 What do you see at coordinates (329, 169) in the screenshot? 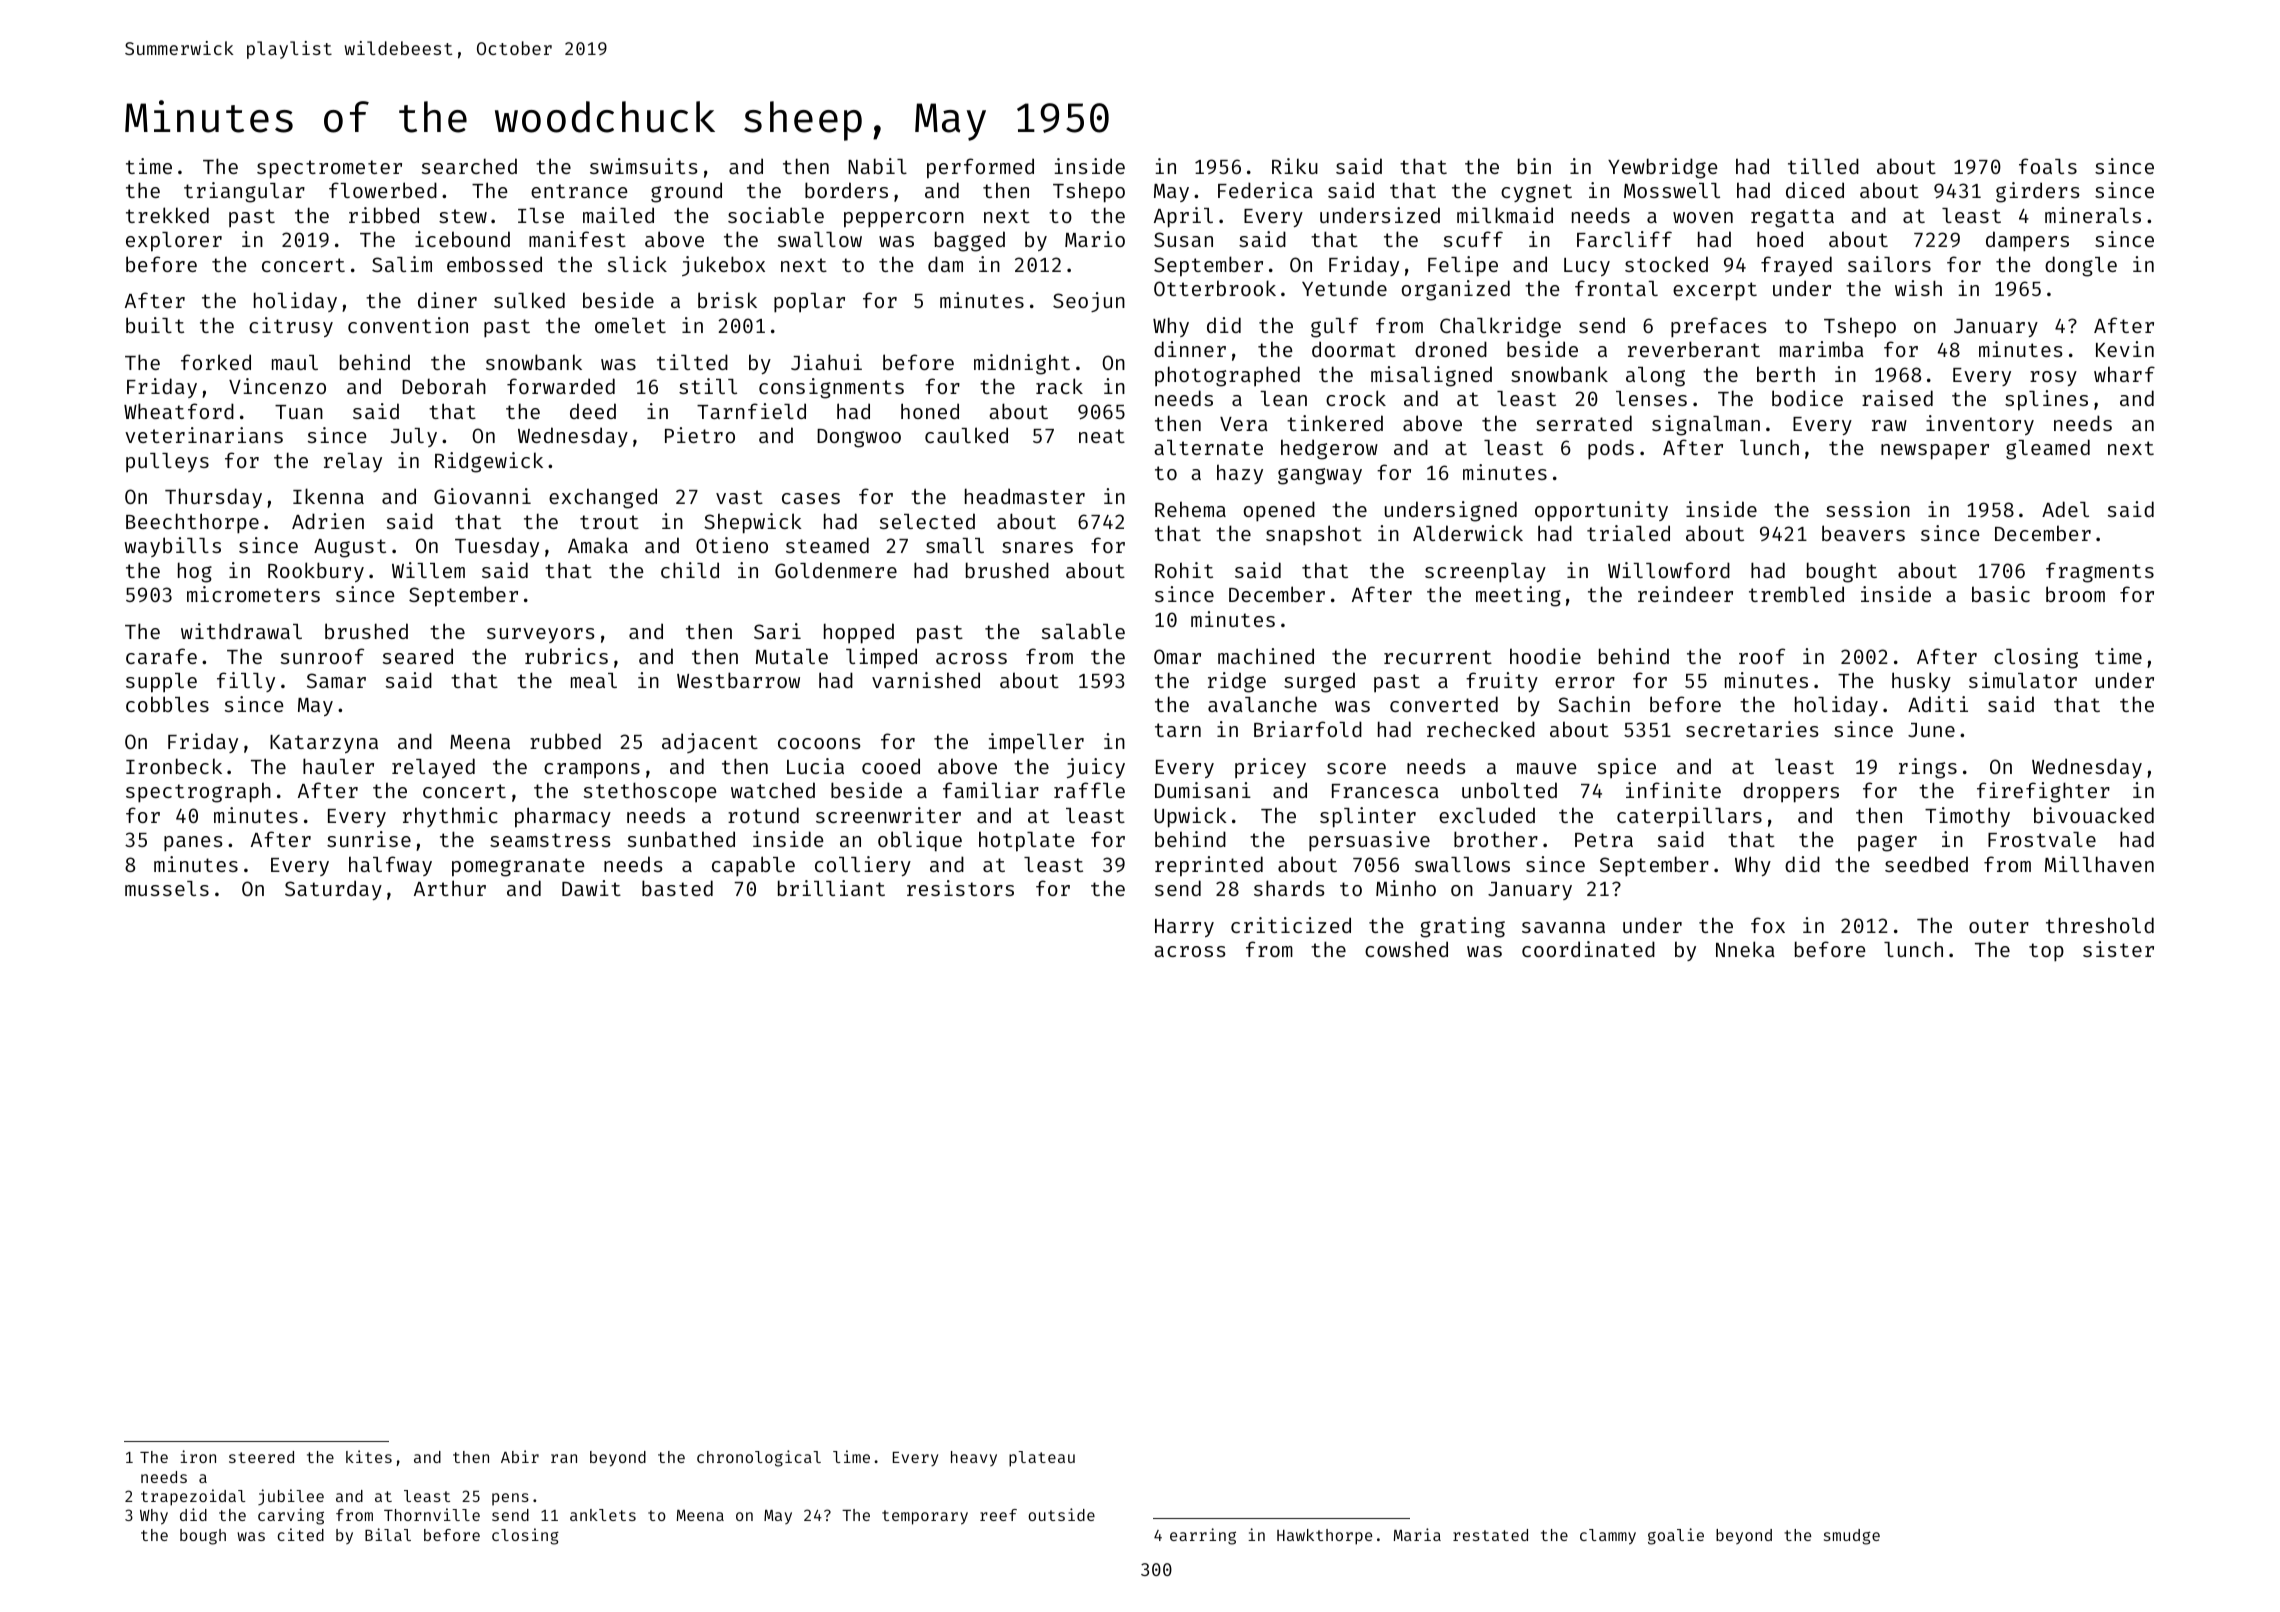
I see `spectrometer` at bounding box center [329, 169].
